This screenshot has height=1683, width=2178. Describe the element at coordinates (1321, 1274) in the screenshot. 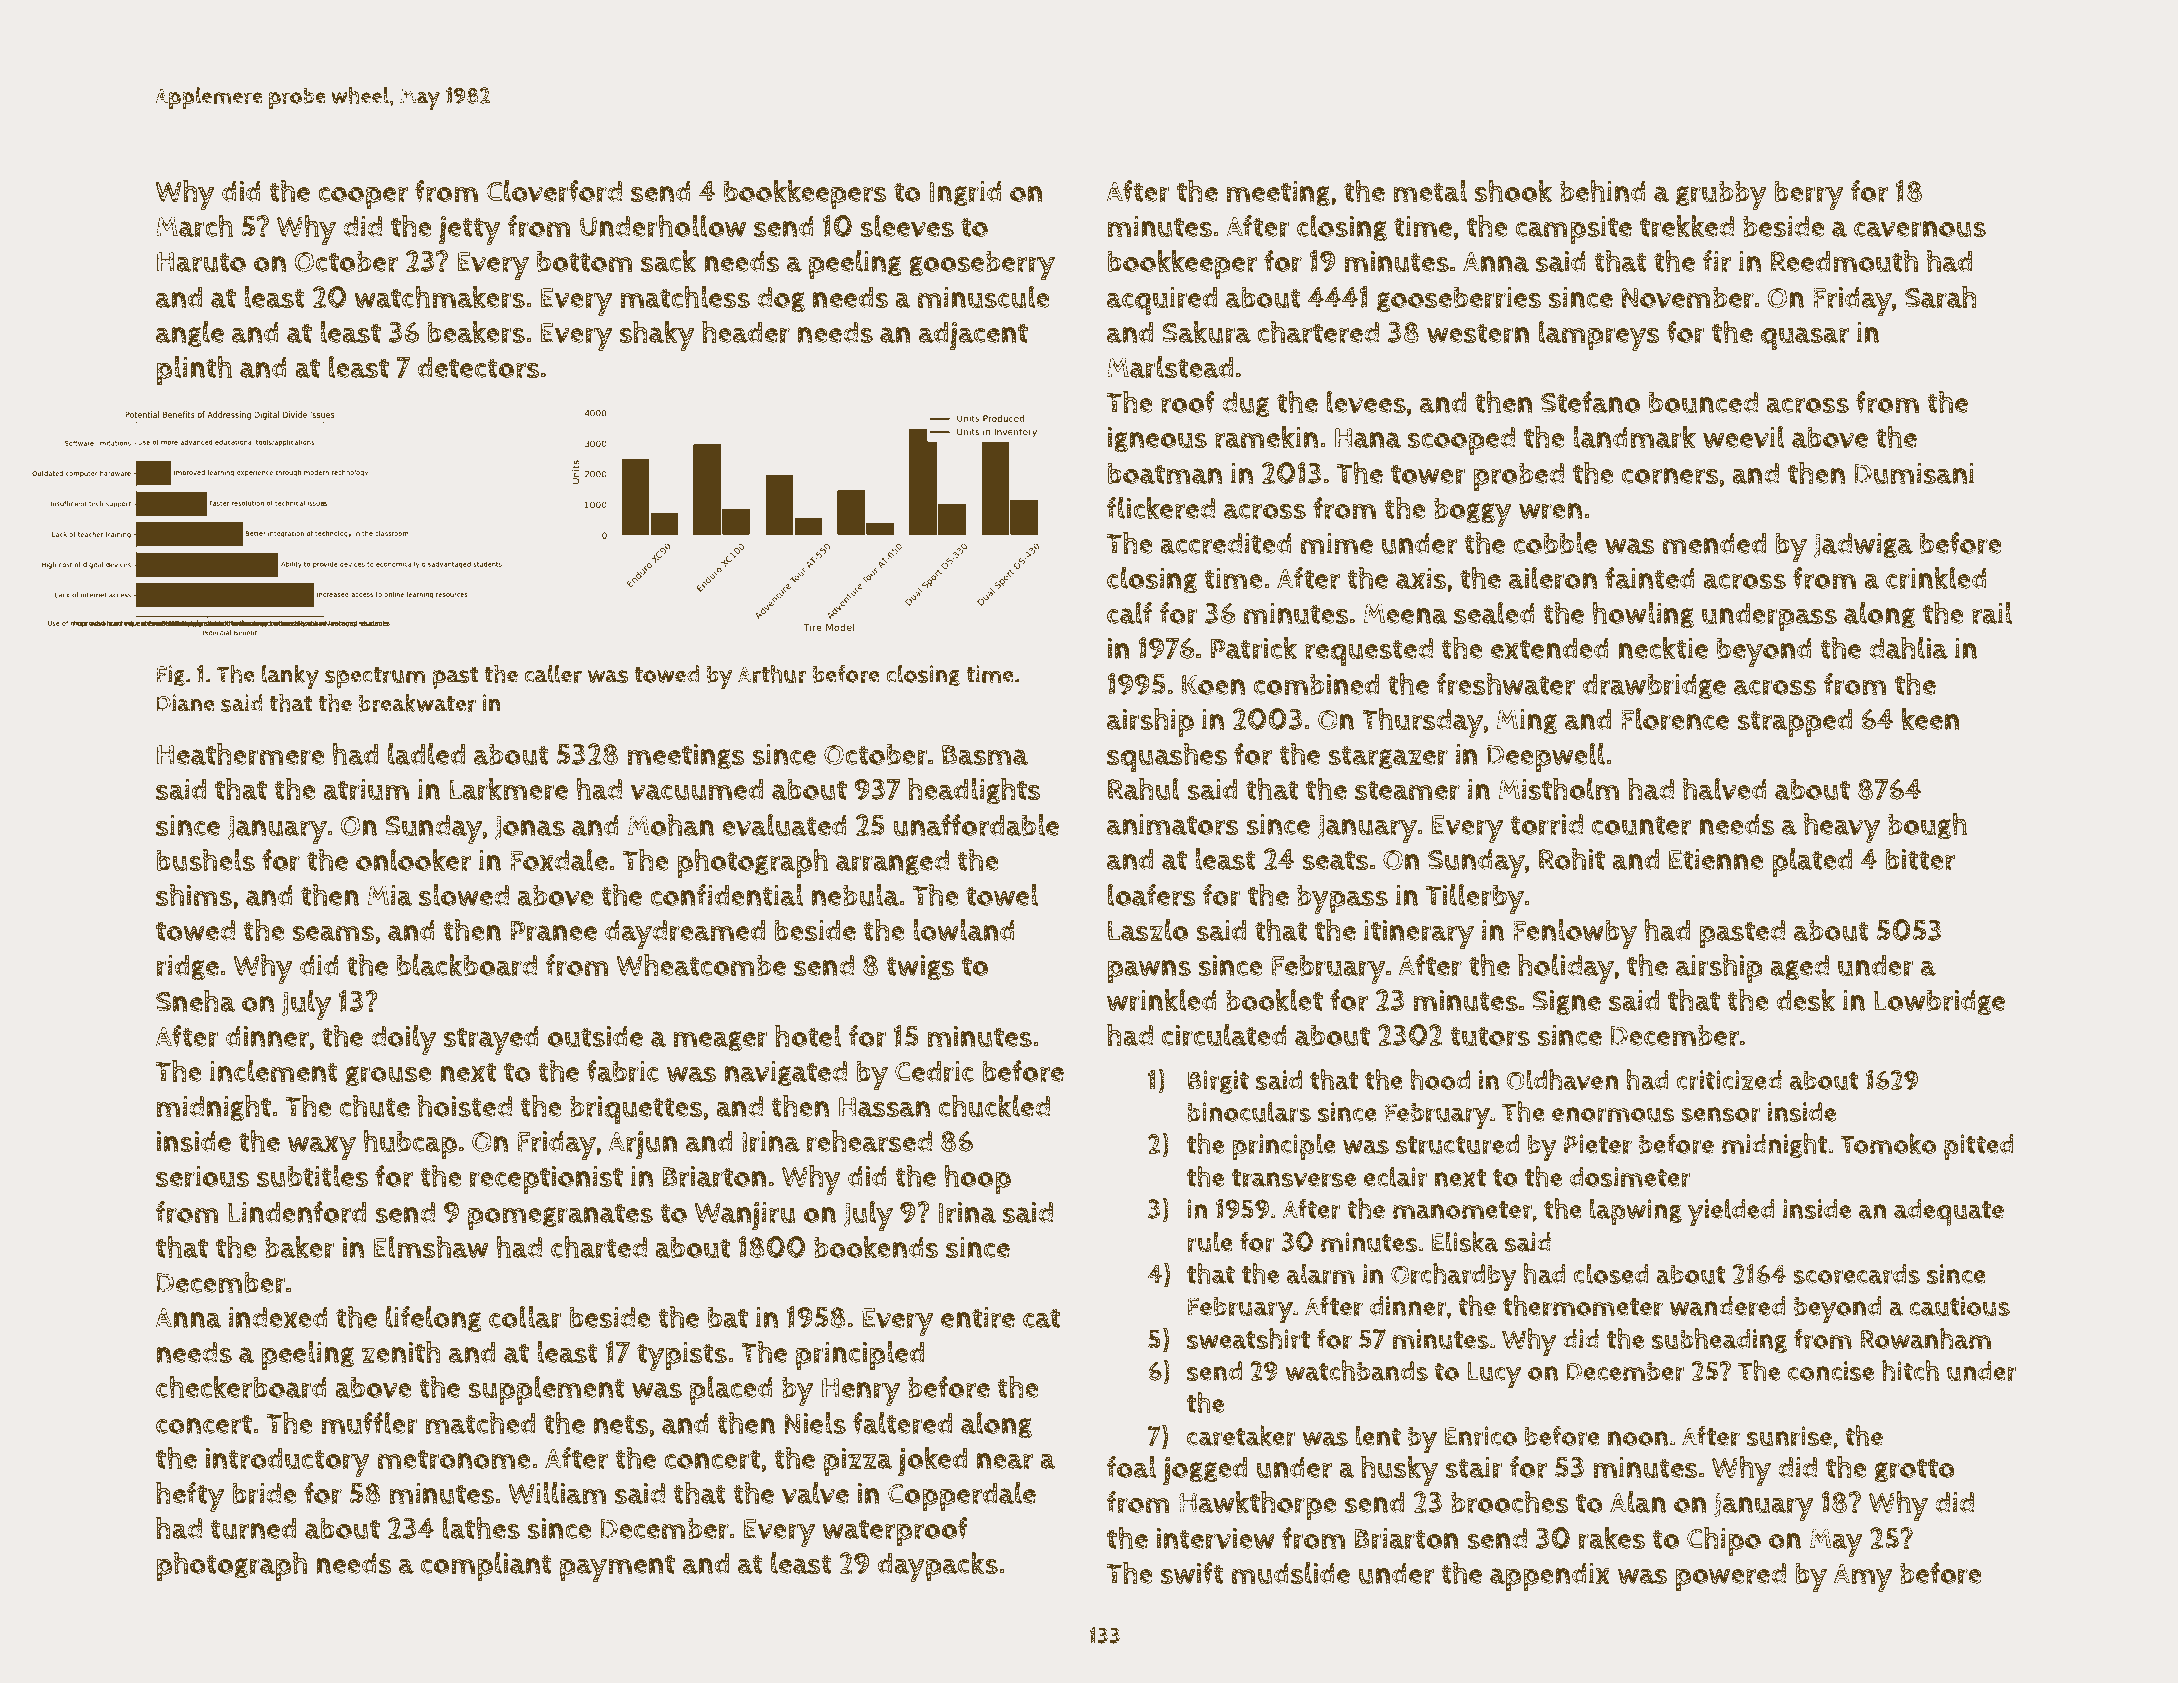

I see `alarm` at that location.
